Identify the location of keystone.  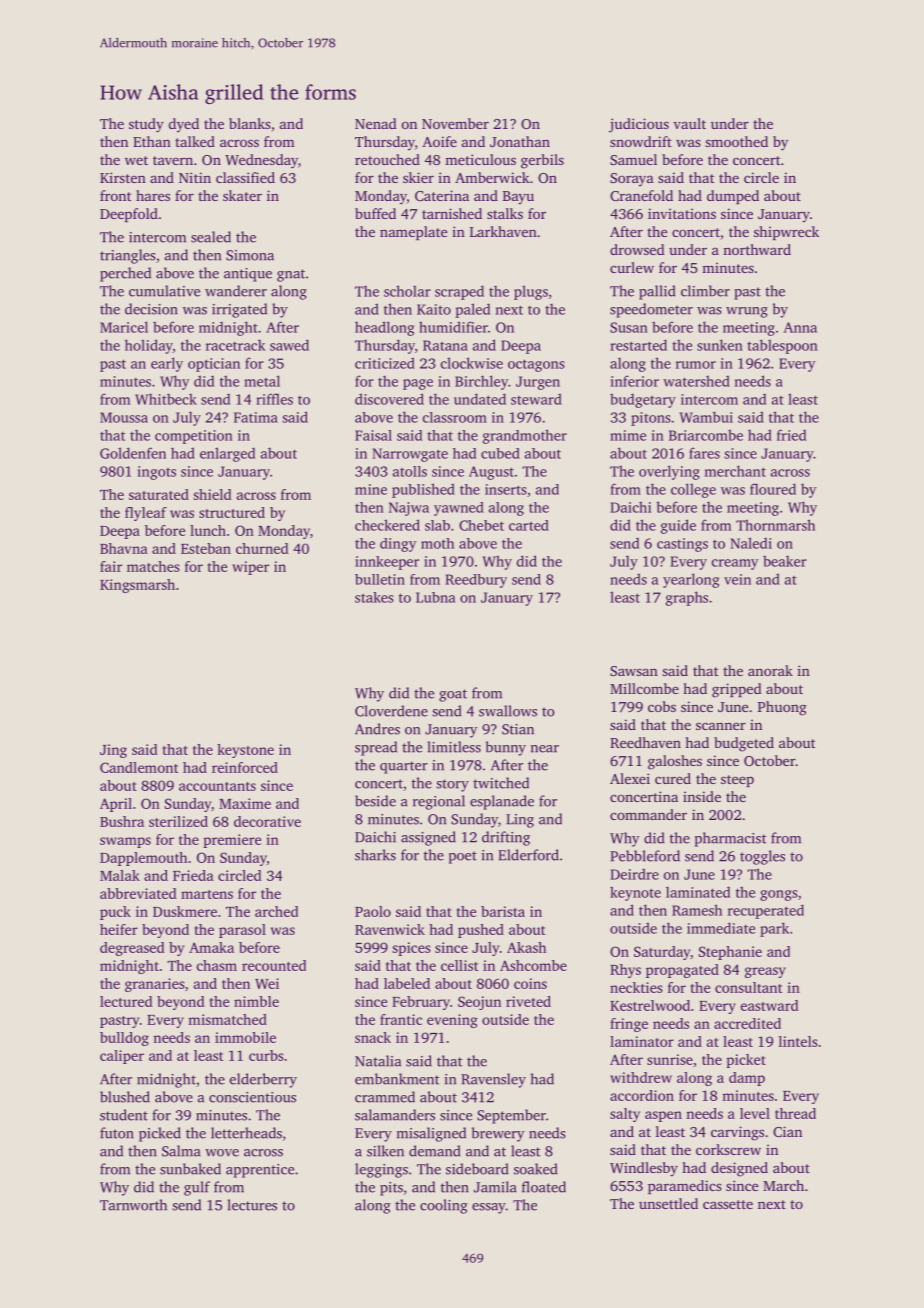
(245, 751).
